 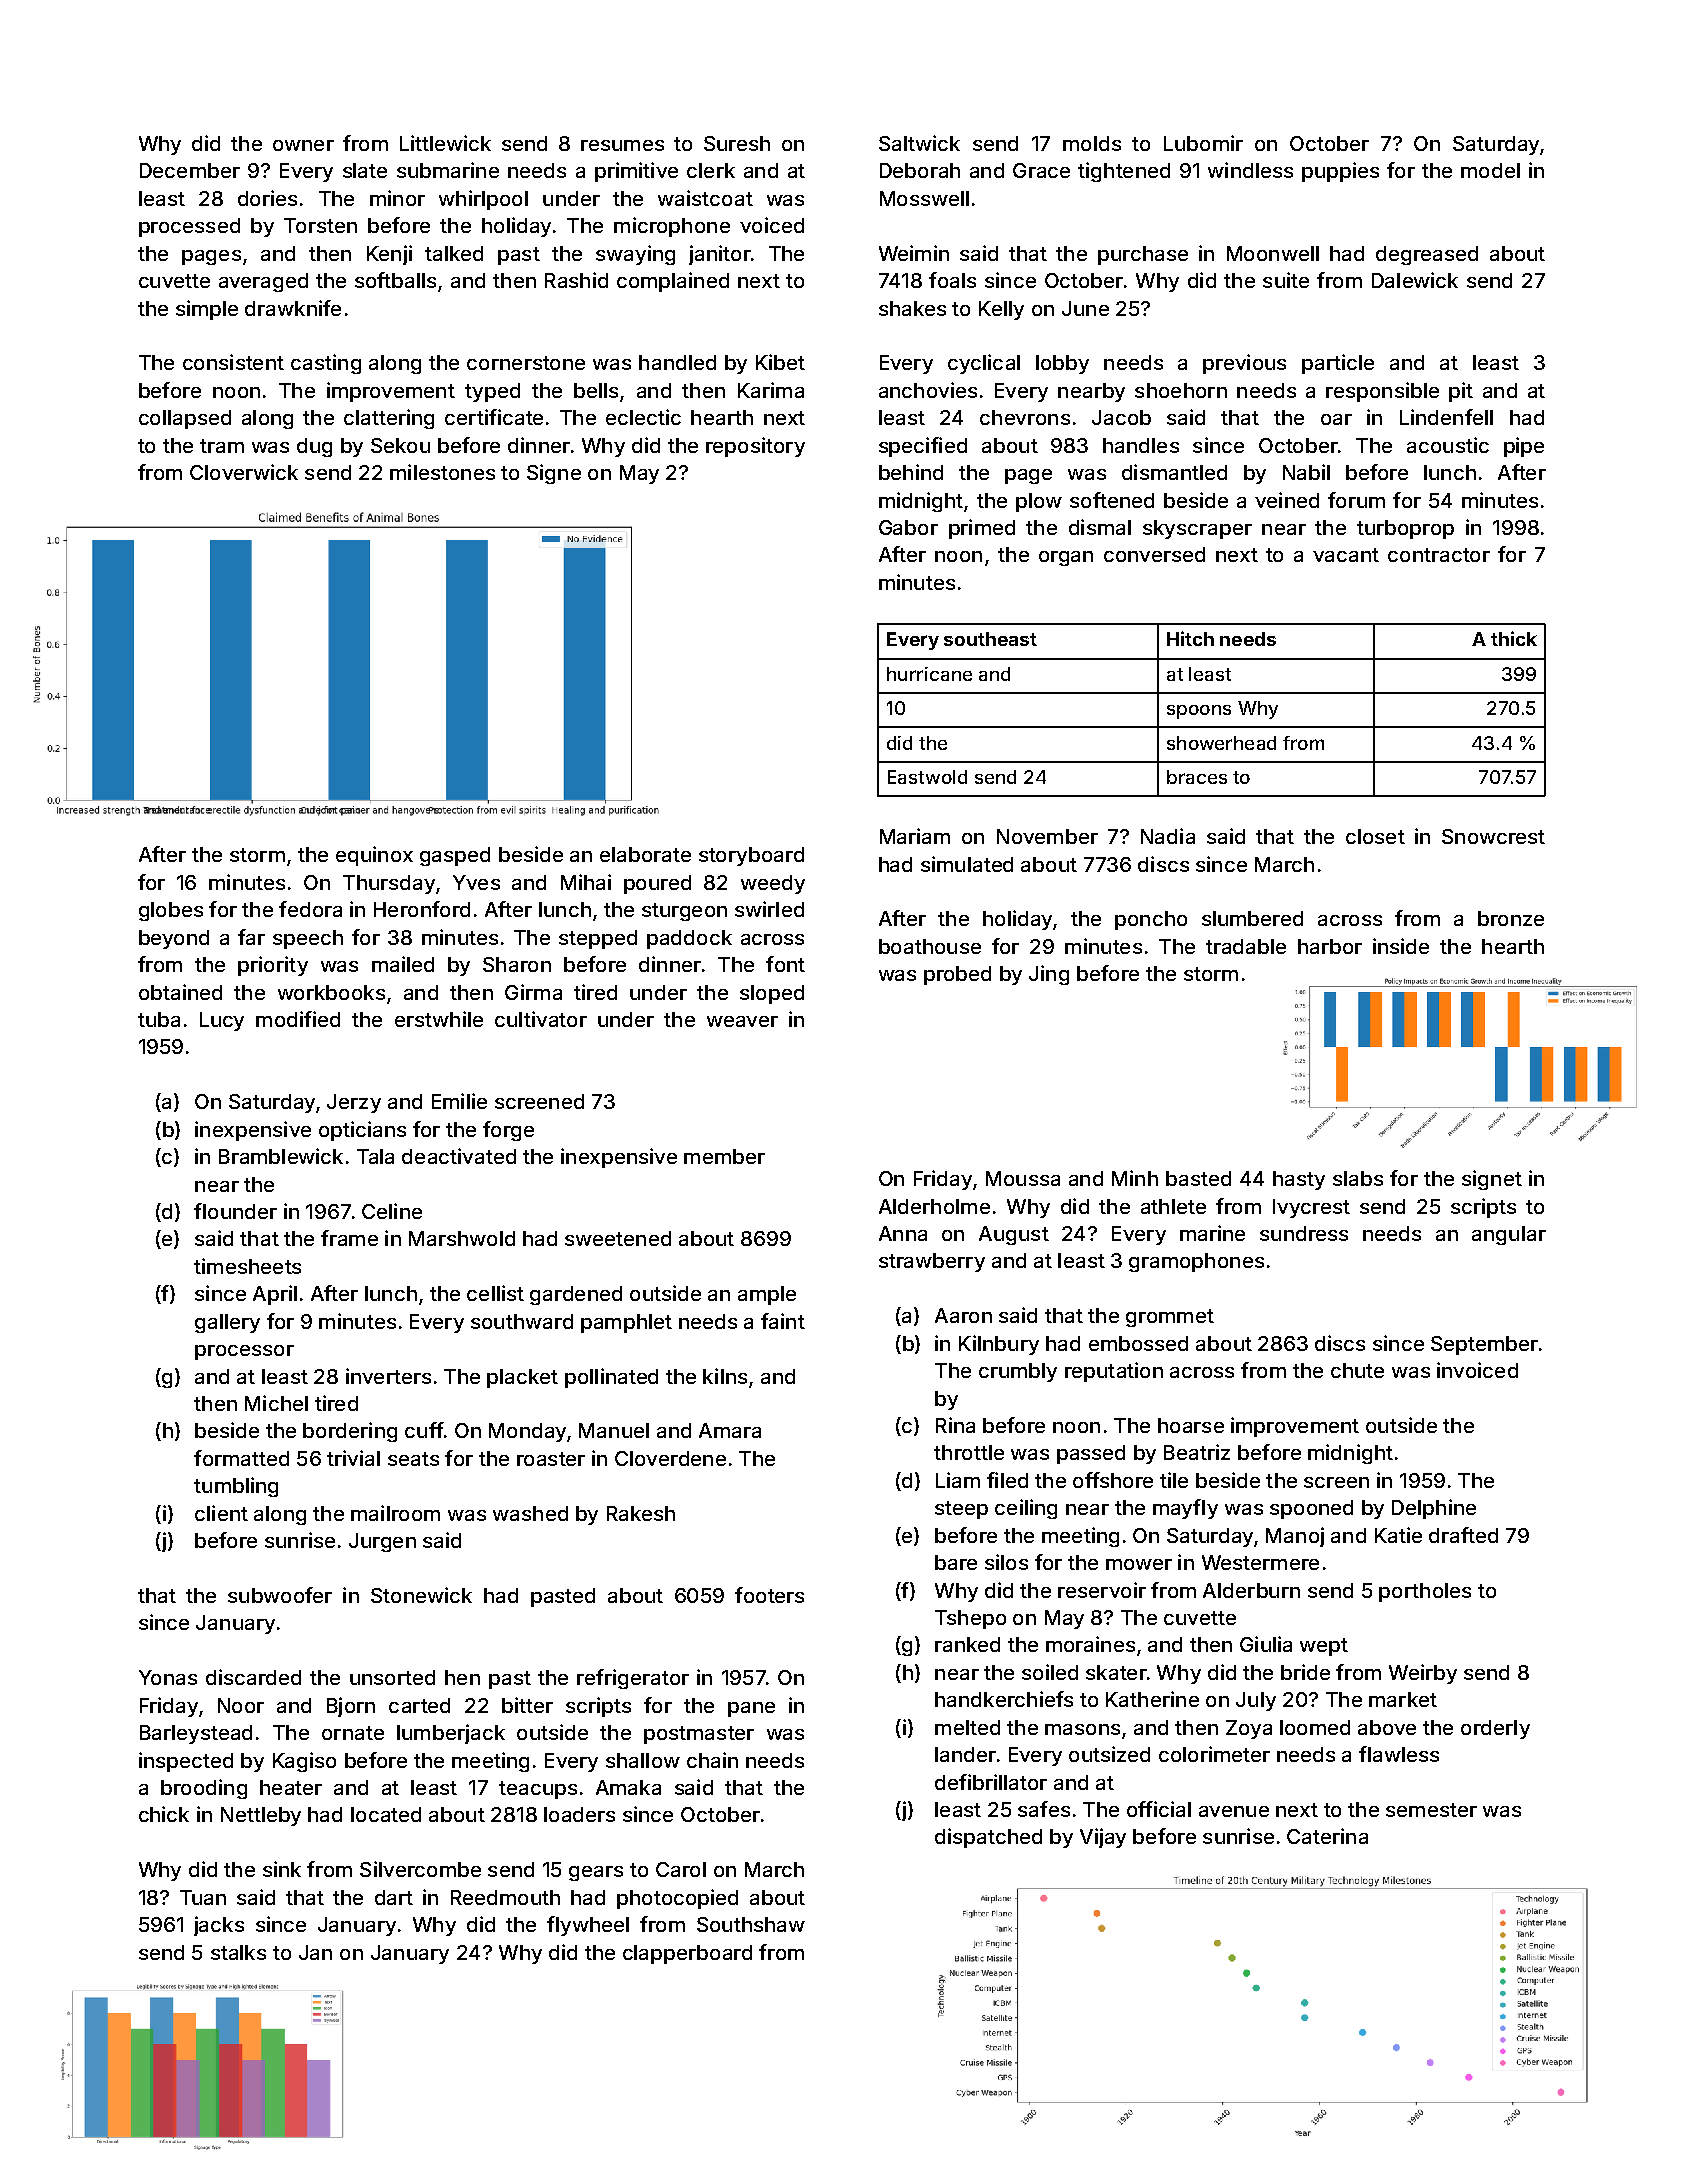 I want to click on boathouse, so click(x=930, y=946).
